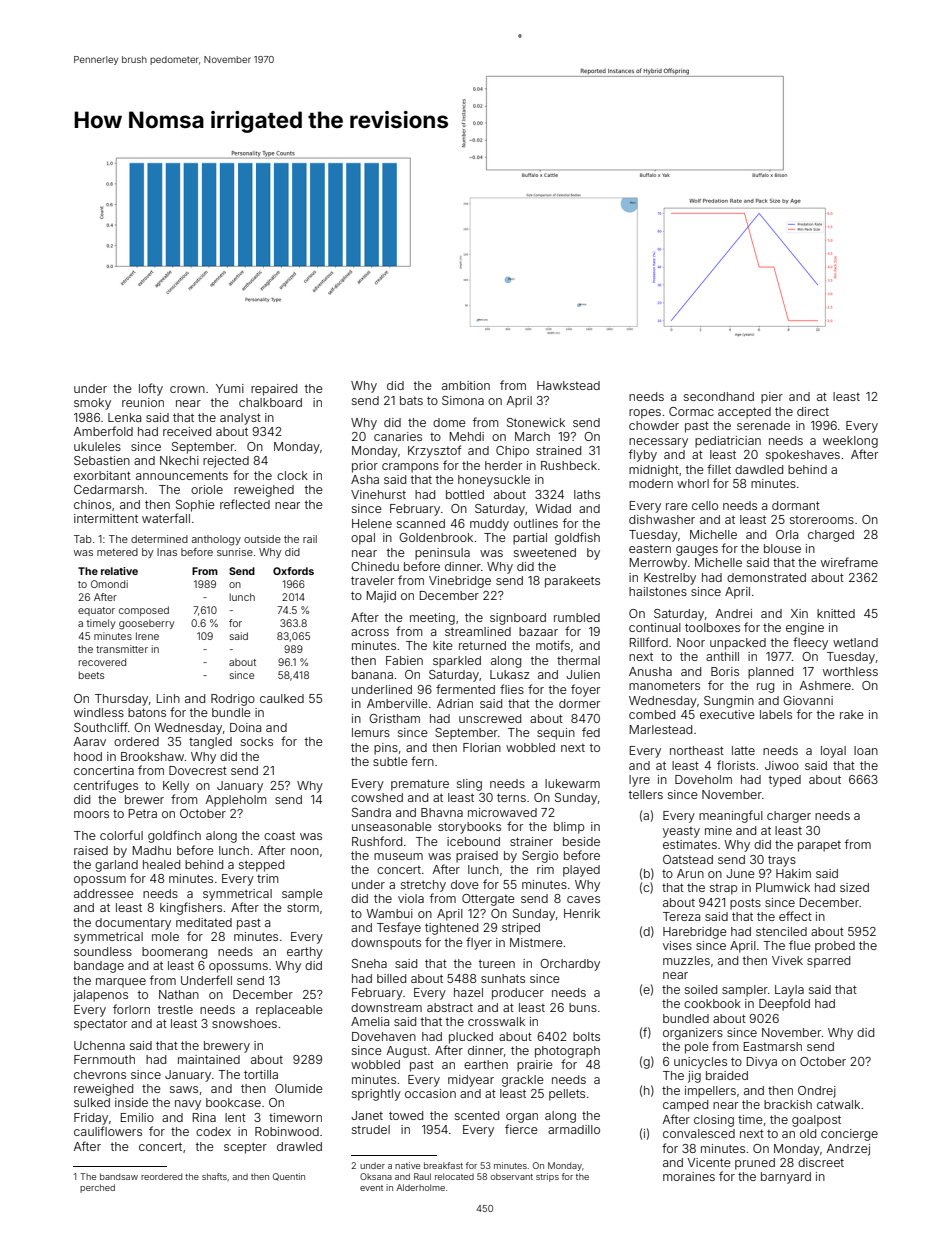  Describe the element at coordinates (836, 613) in the page. I see `knitted` at that location.
